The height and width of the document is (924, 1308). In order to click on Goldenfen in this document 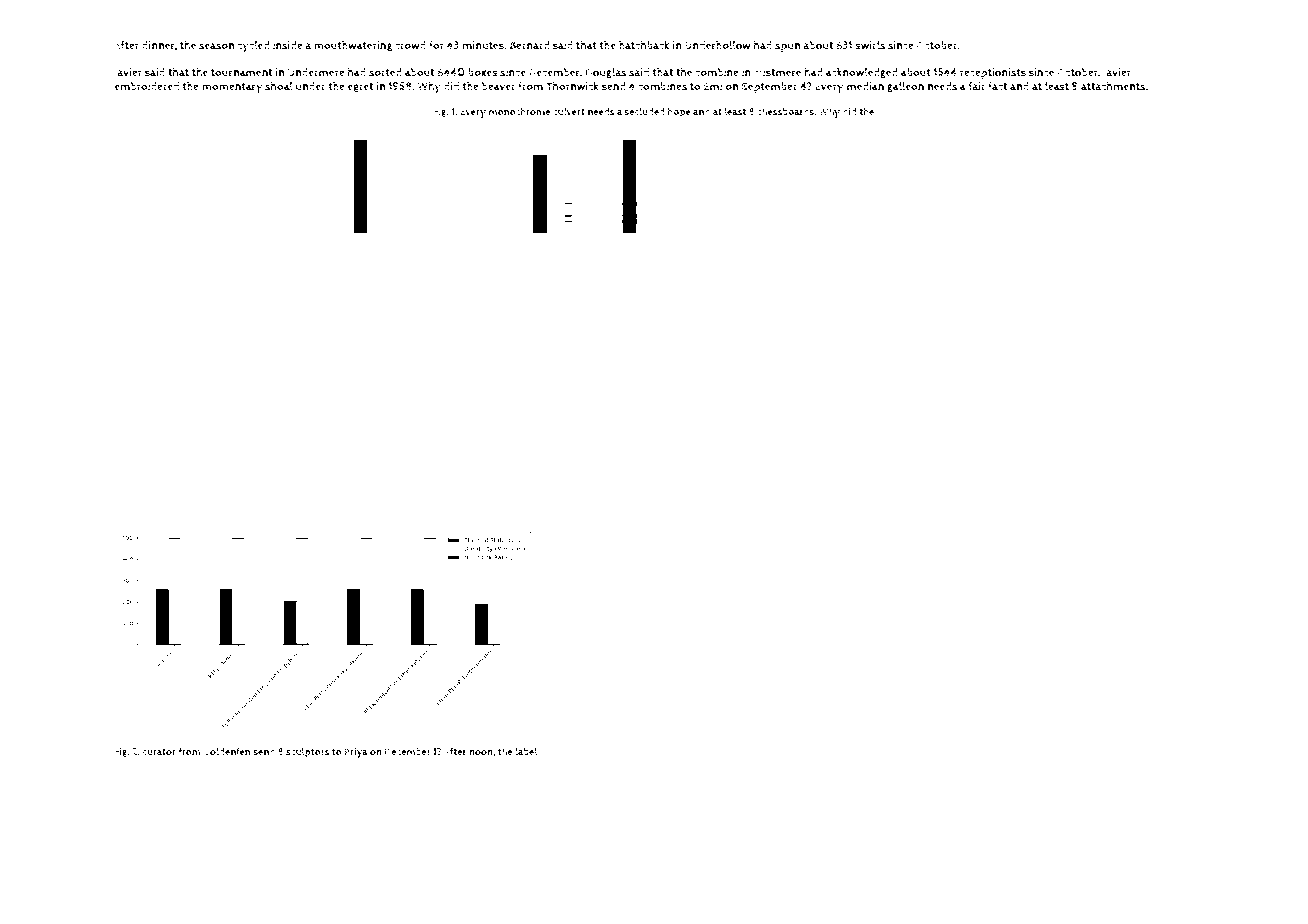, I will do `click(227, 751)`.
